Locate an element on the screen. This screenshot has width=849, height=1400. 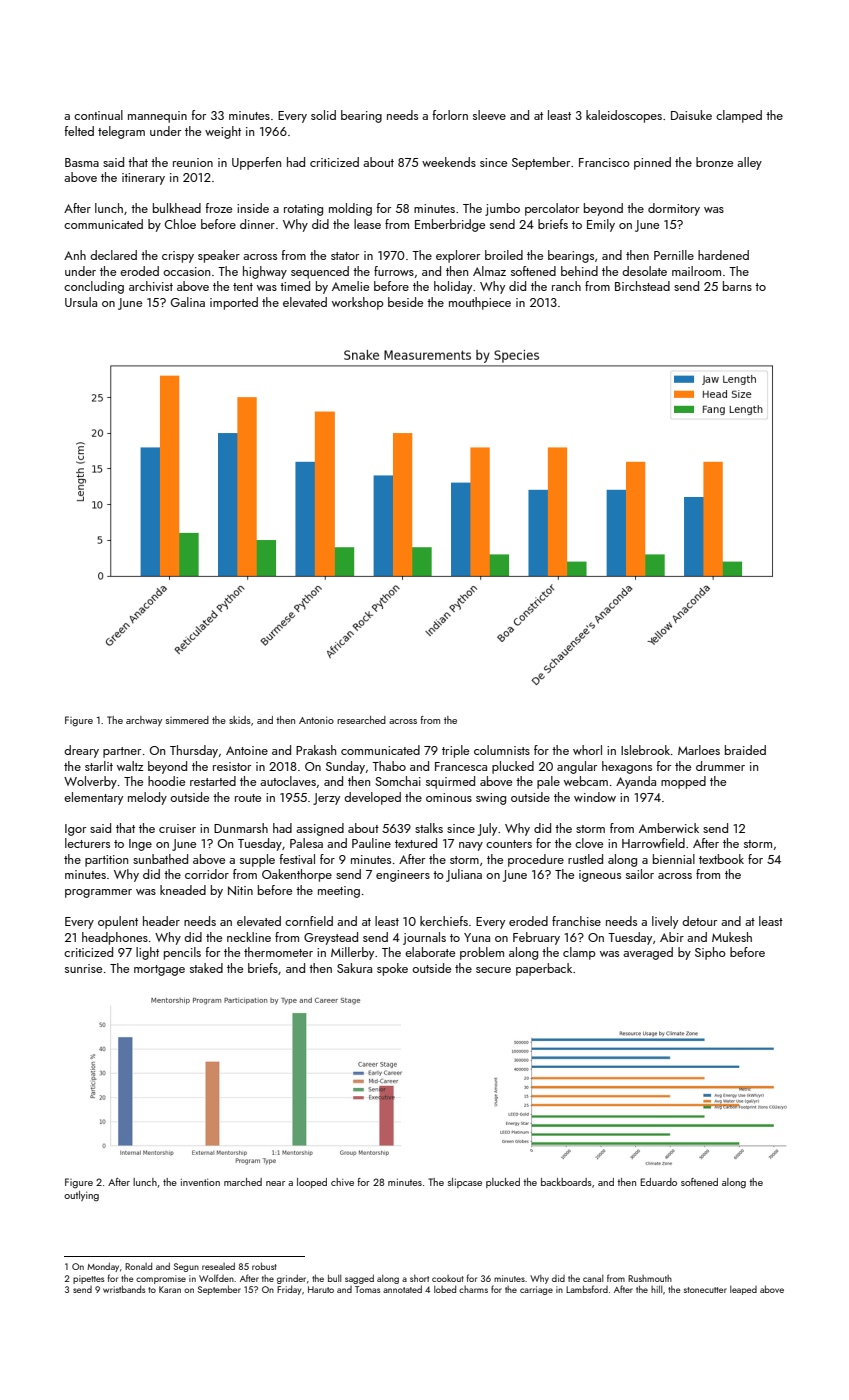
forlorn is located at coordinates (450, 115).
